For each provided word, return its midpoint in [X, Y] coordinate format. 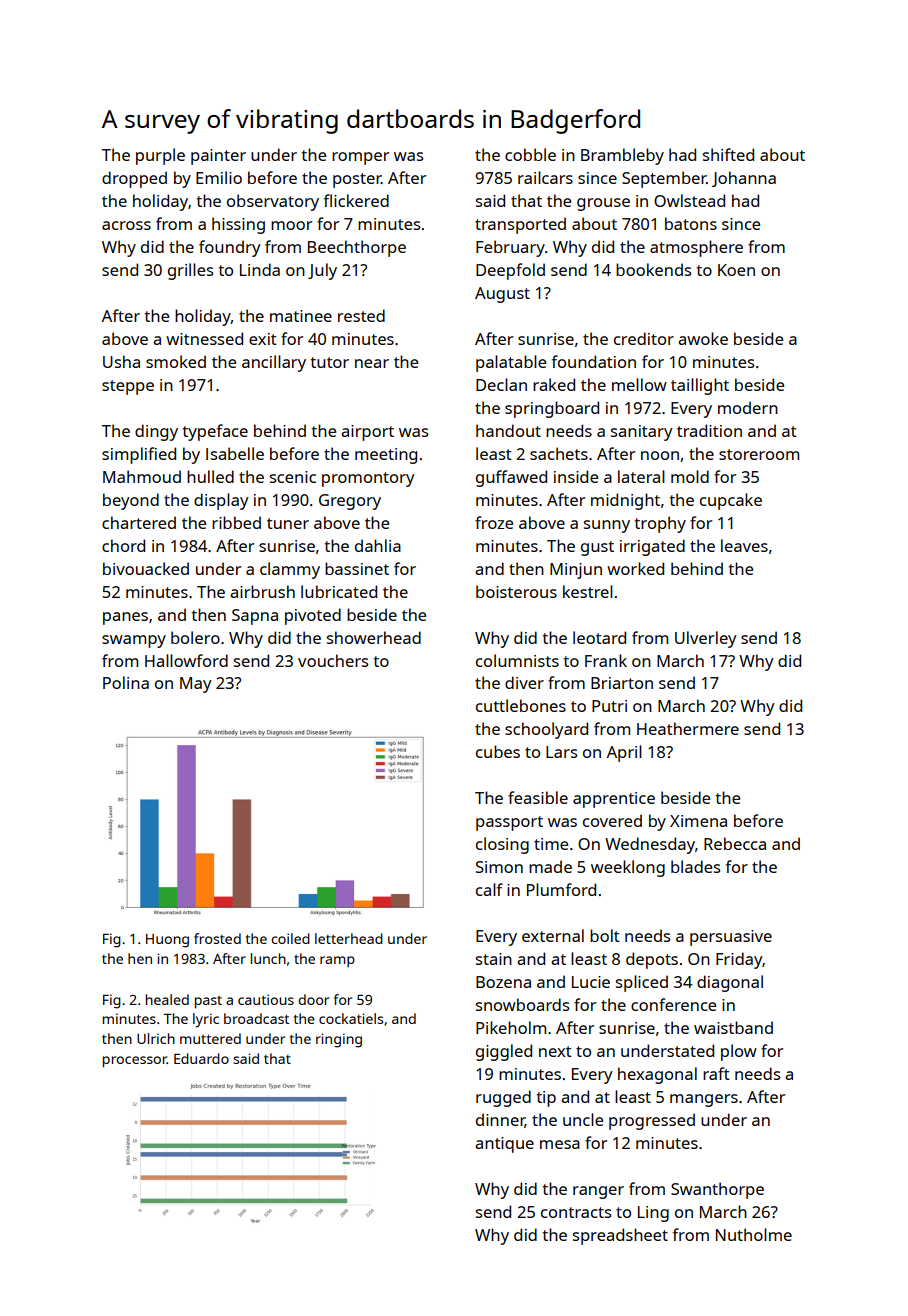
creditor [644, 338]
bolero [195, 637]
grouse [603, 204]
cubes [498, 751]
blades [695, 866]
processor [135, 1062]
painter [218, 157]
